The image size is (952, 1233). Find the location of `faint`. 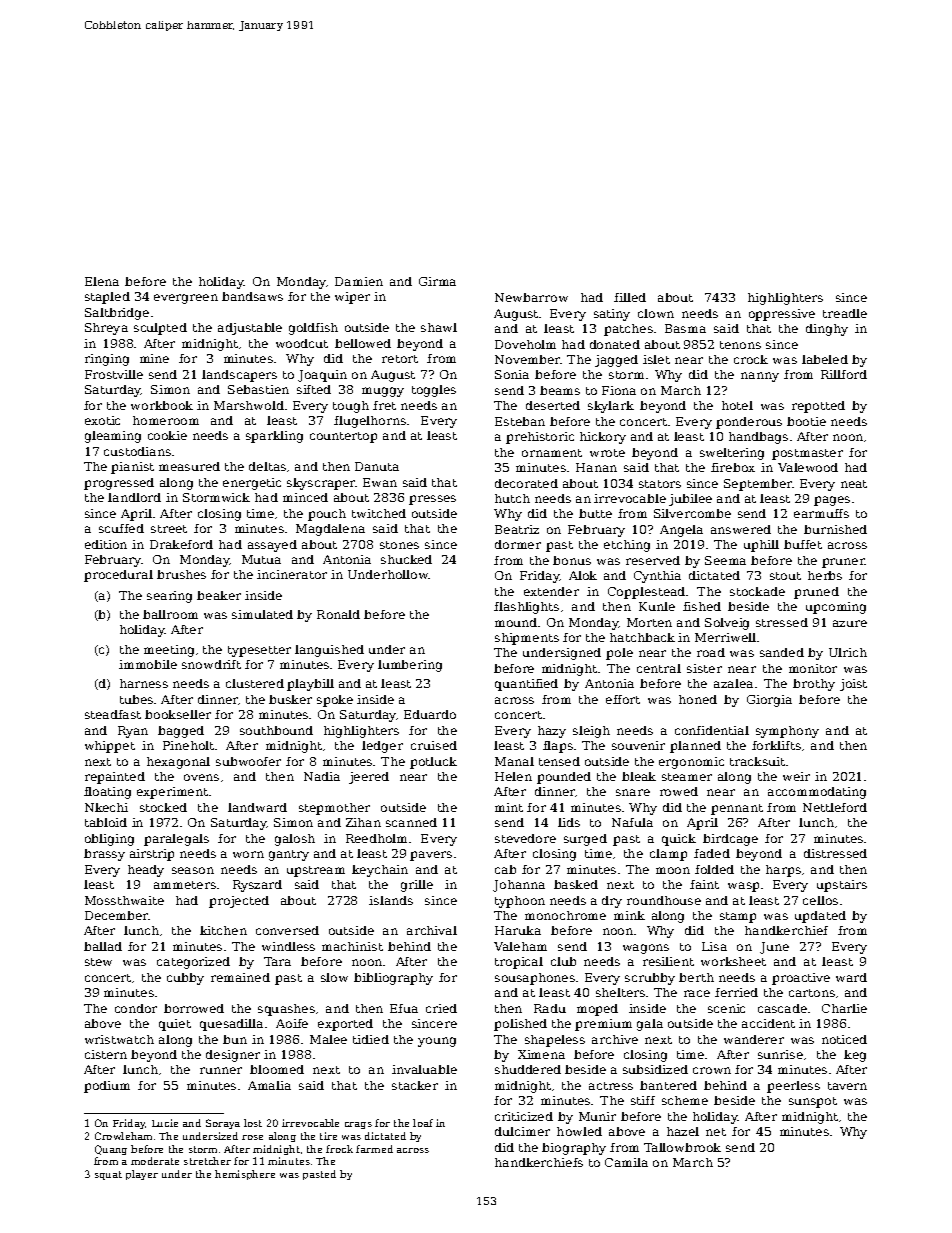

faint is located at coordinates (704, 884).
